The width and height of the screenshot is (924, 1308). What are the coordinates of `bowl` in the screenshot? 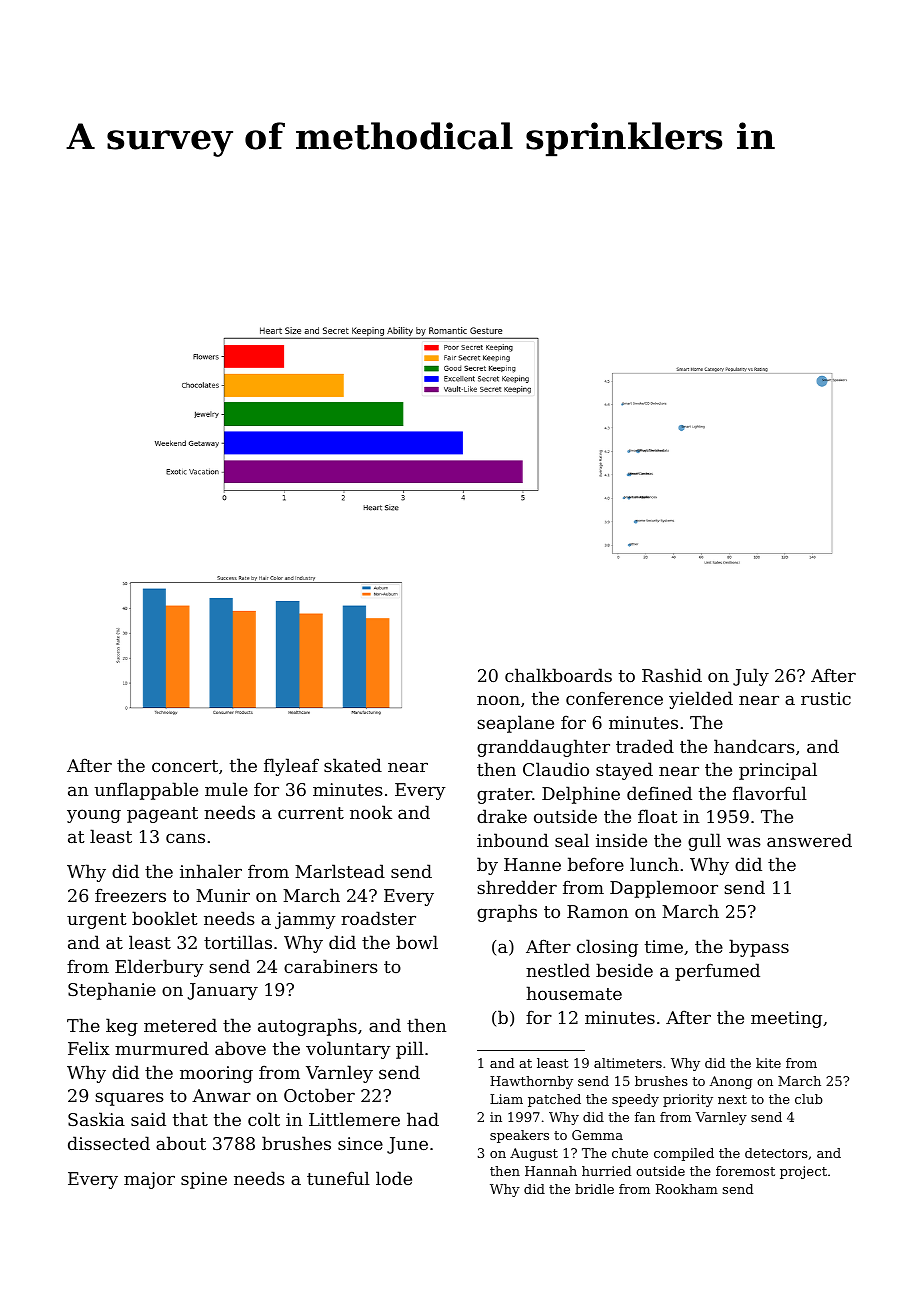 It's located at (417, 942).
